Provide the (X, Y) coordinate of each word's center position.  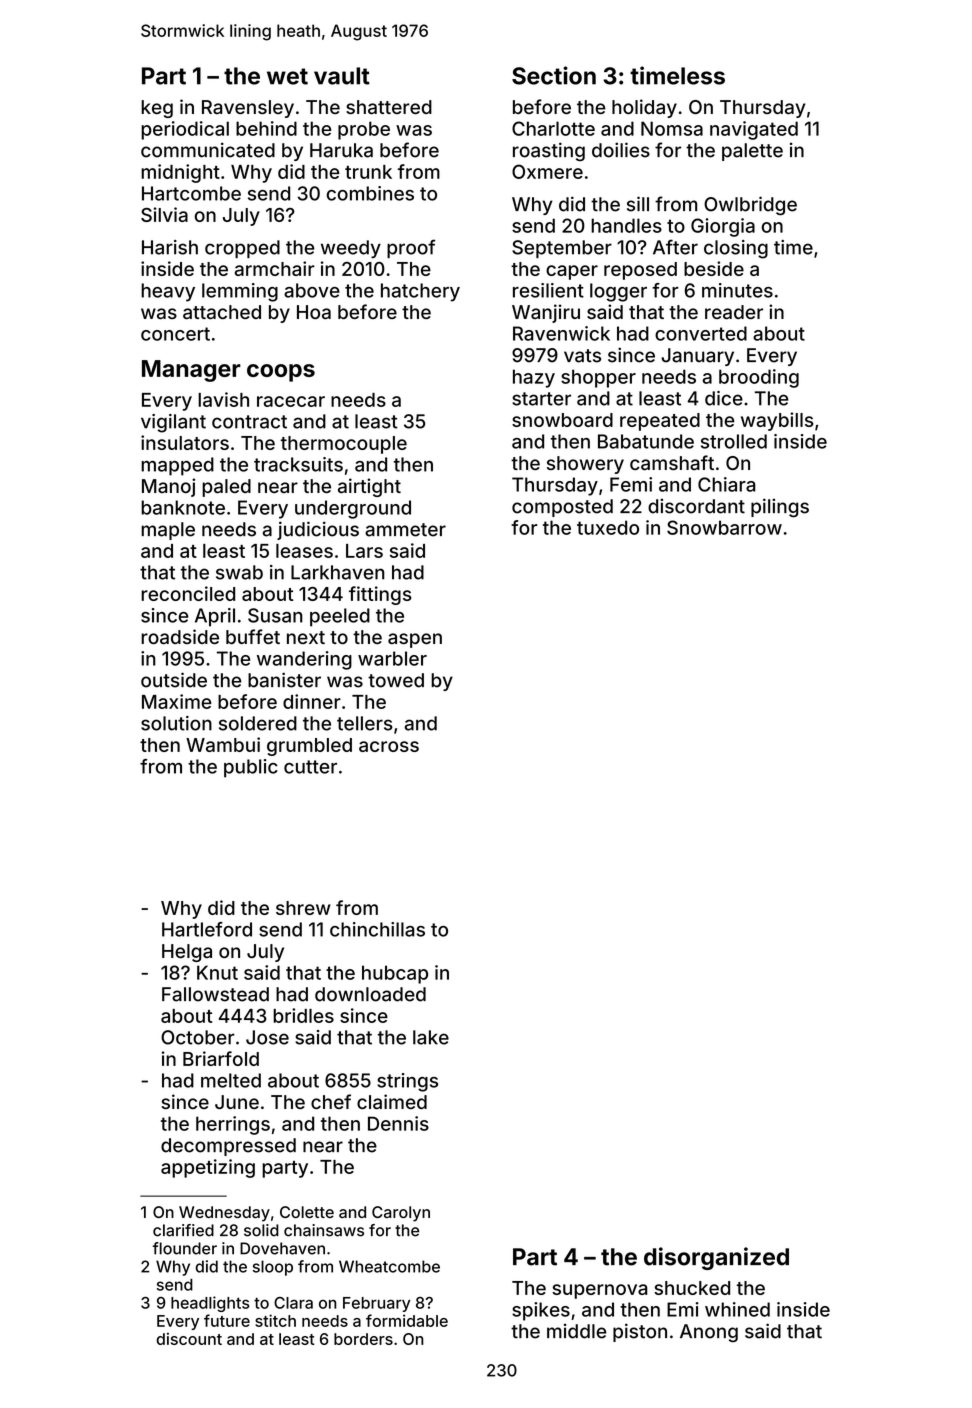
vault (342, 76)
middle (577, 1331)
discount (189, 1339)
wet (287, 76)
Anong (709, 1333)
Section (554, 75)
